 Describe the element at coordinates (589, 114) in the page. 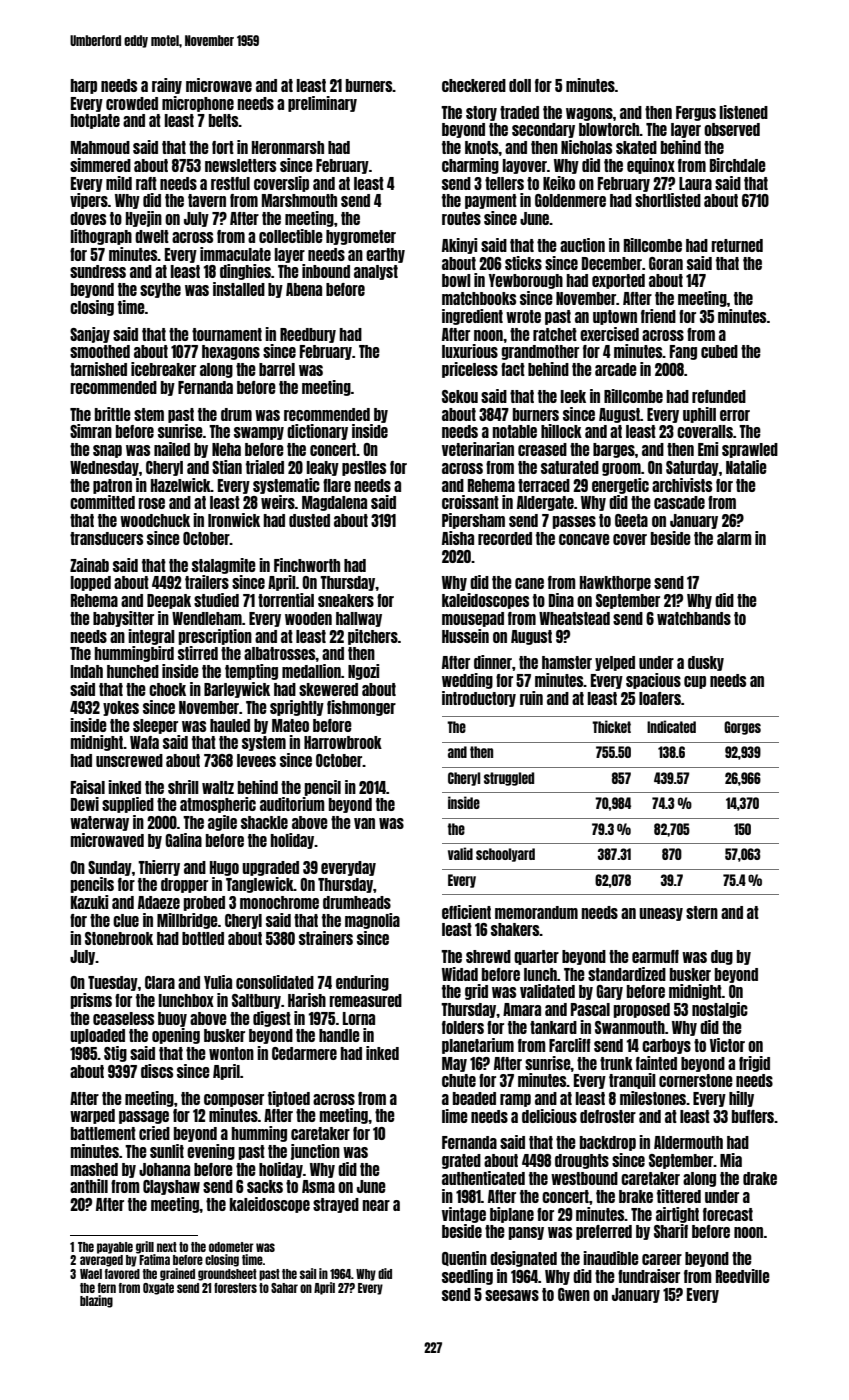

I see `wagons` at that location.
